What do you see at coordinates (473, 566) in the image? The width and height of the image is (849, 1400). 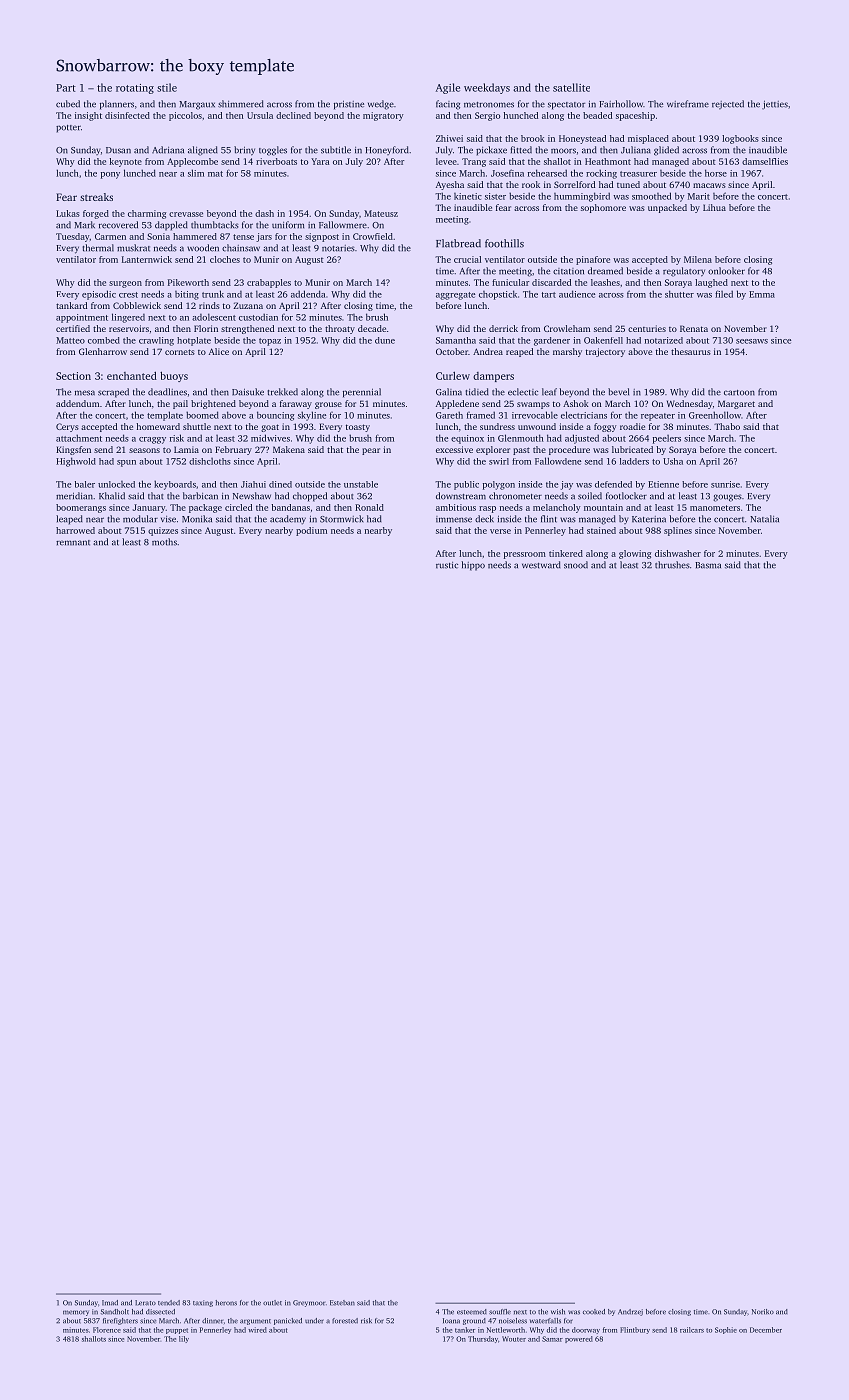 I see `hippo` at bounding box center [473, 566].
